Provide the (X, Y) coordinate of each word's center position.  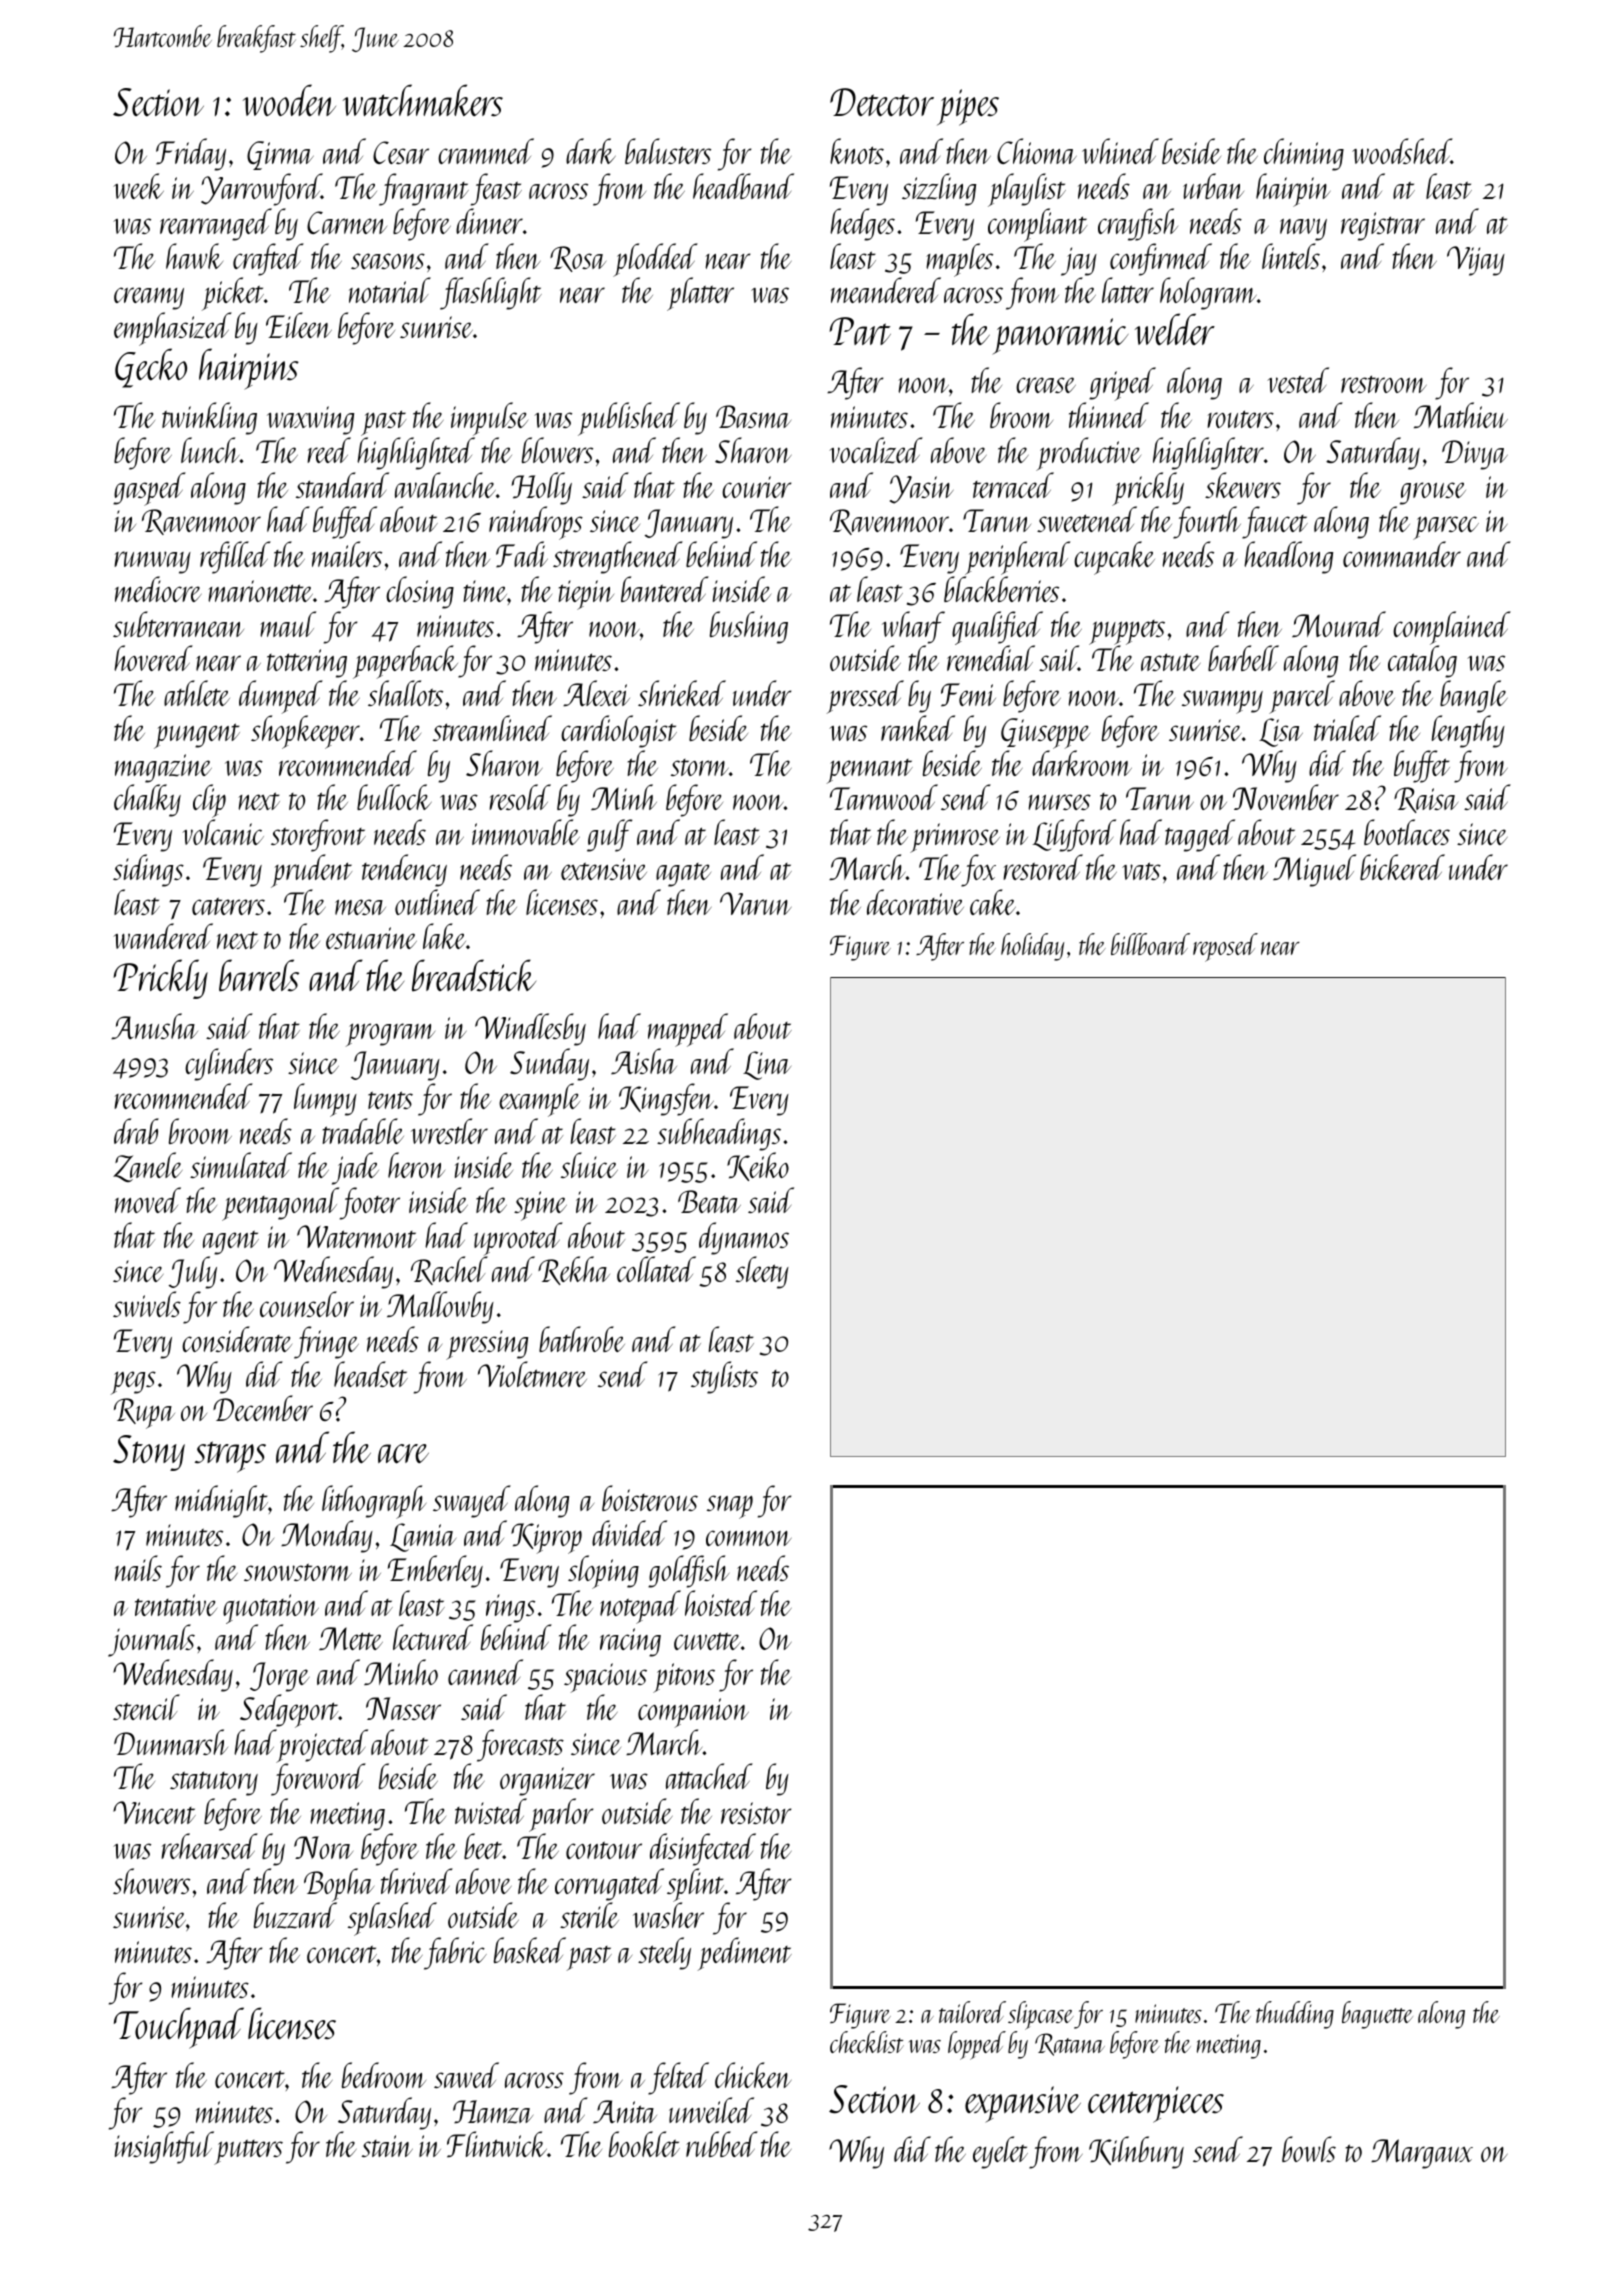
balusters (668, 151)
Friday (191, 154)
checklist (867, 2042)
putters (248, 2152)
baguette (1377, 2015)
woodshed (1401, 151)
